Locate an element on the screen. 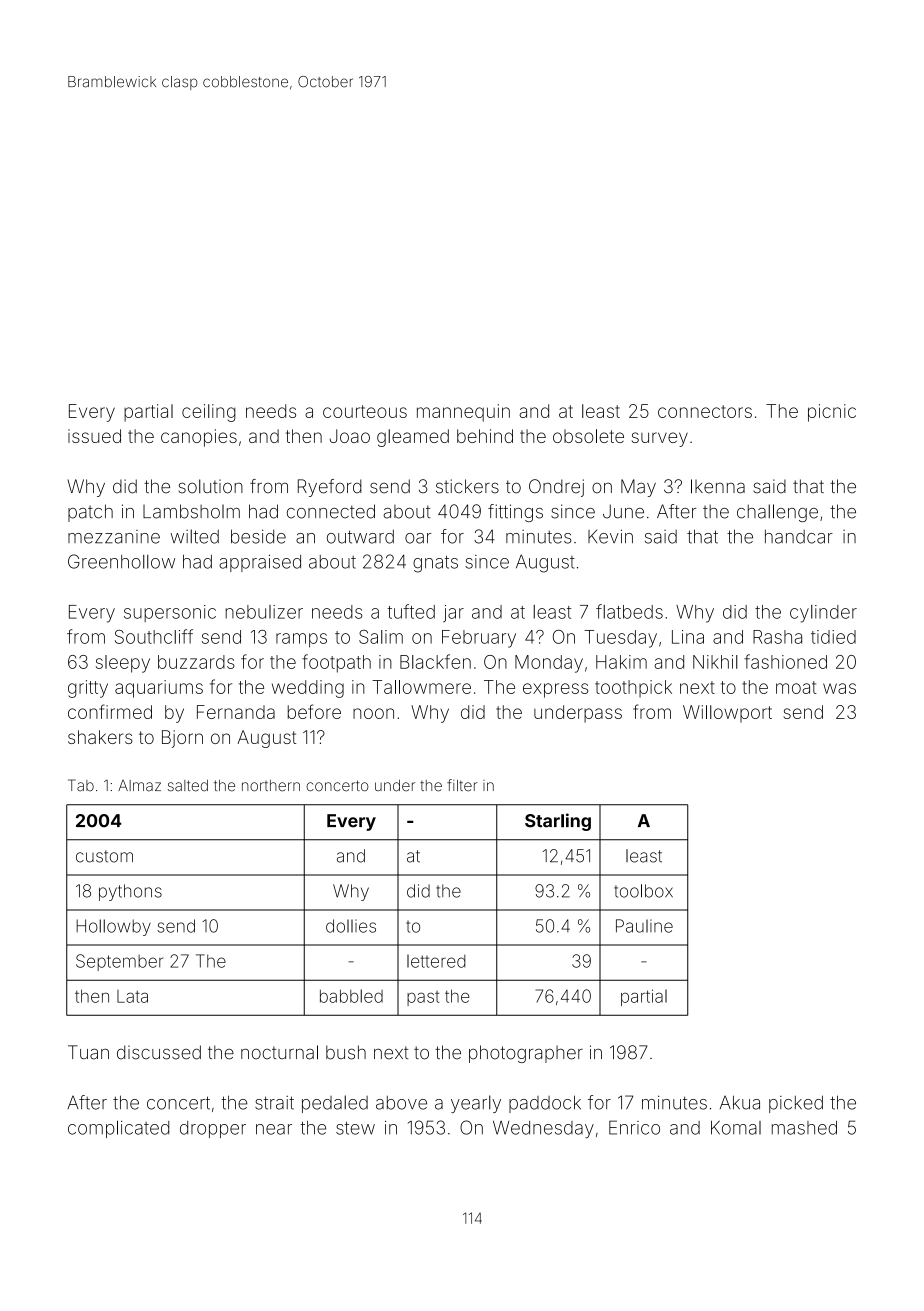 Image resolution: width=924 pixels, height=1311 pixels. nocturnal is located at coordinates (279, 1052).
